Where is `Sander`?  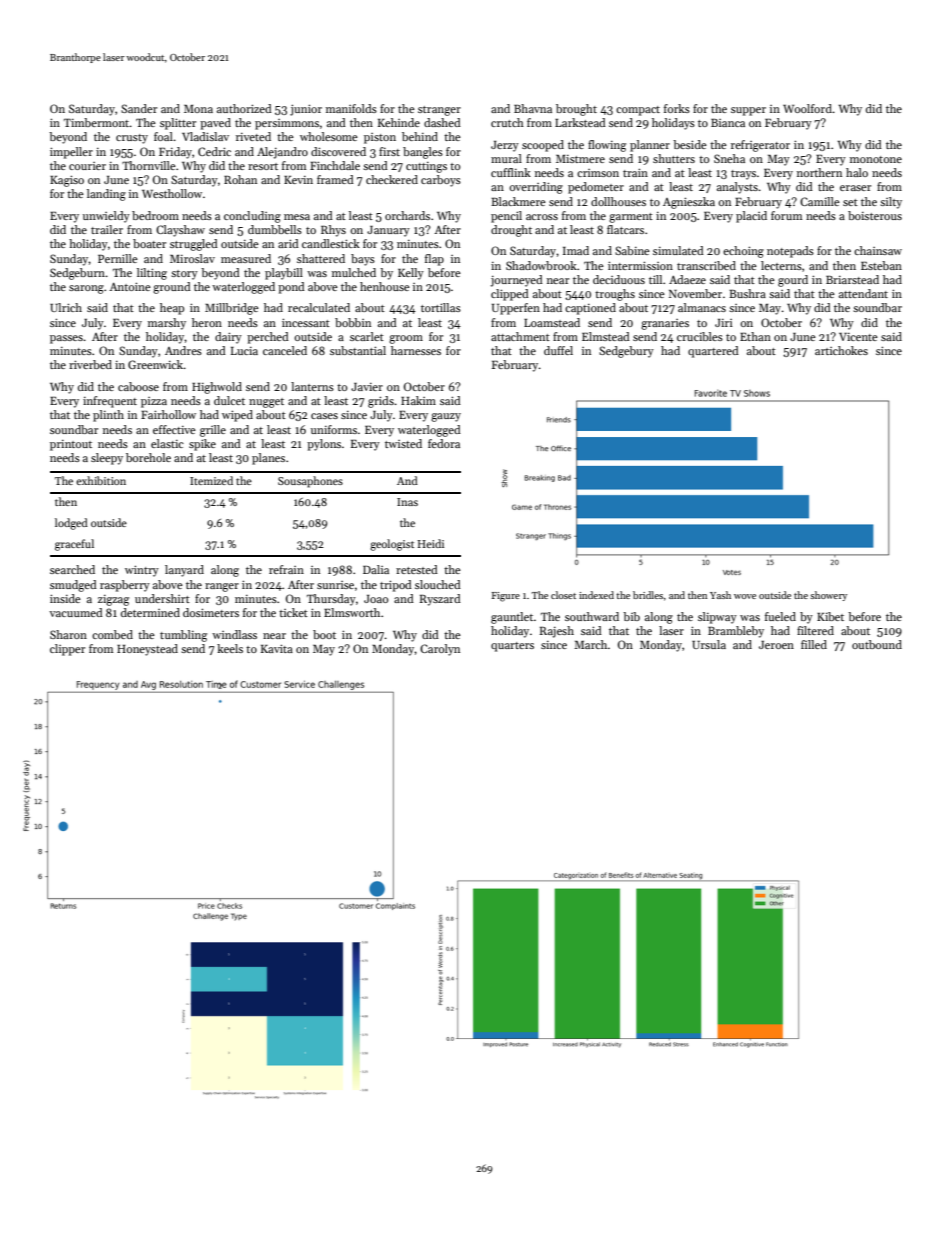 Sander is located at coordinates (139, 108).
